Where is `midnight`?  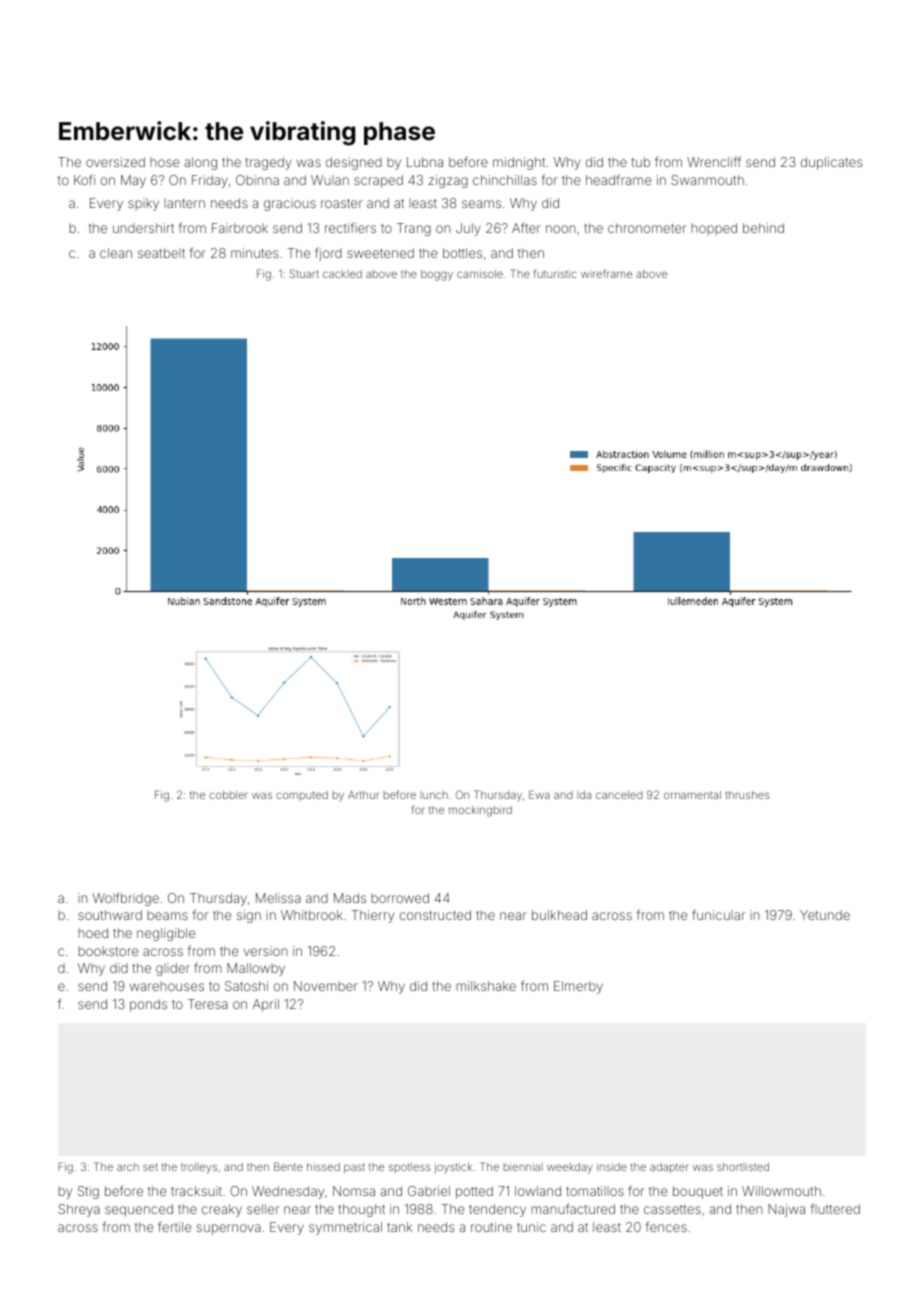
midnight is located at coordinates (519, 163).
